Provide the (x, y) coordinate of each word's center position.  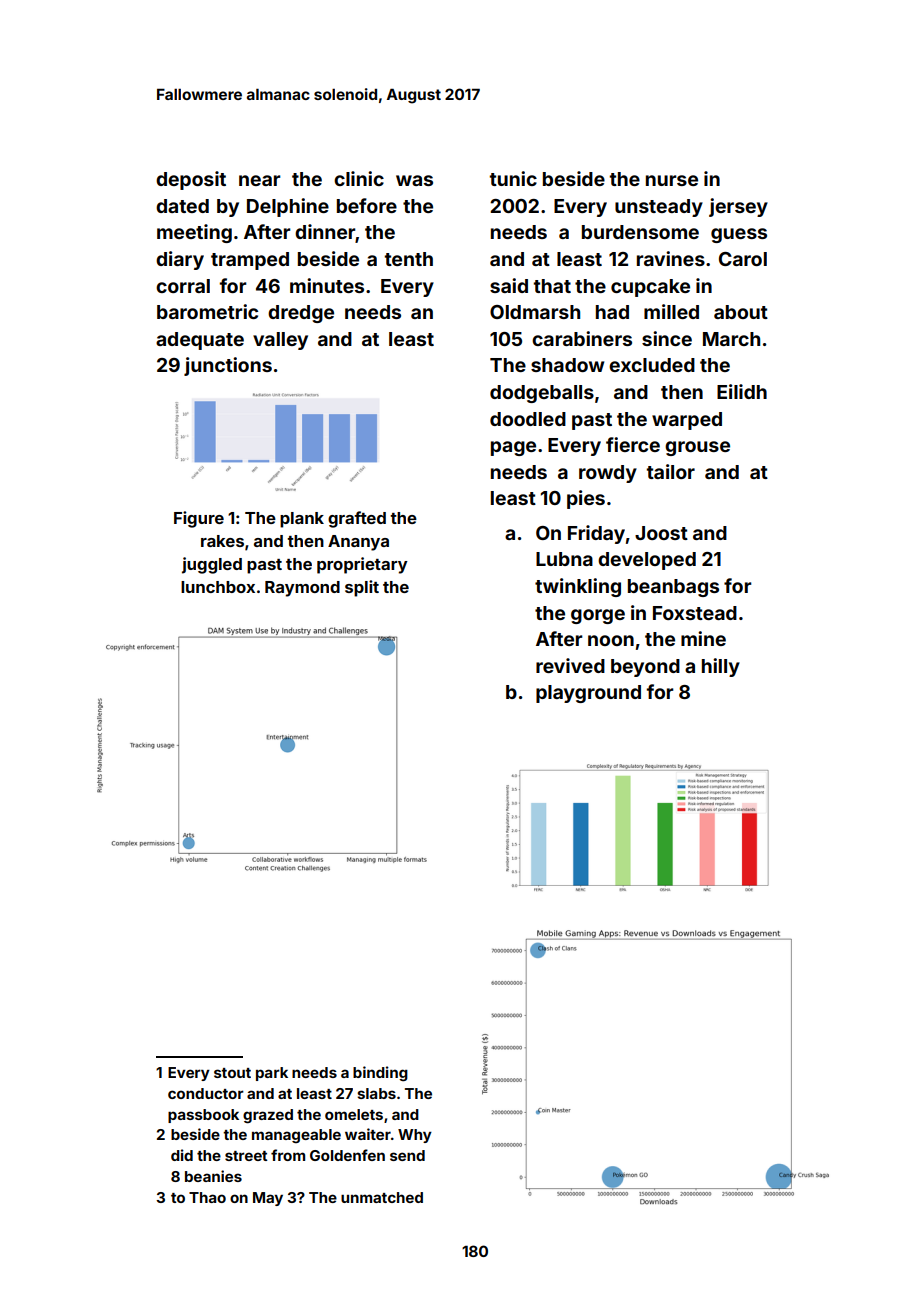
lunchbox (218, 587)
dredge (301, 314)
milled (671, 311)
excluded (652, 365)
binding (380, 1073)
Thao (207, 1197)
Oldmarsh (535, 312)
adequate (200, 341)
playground (588, 694)
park (272, 1074)
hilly (721, 667)
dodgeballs (542, 394)
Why (415, 1136)
